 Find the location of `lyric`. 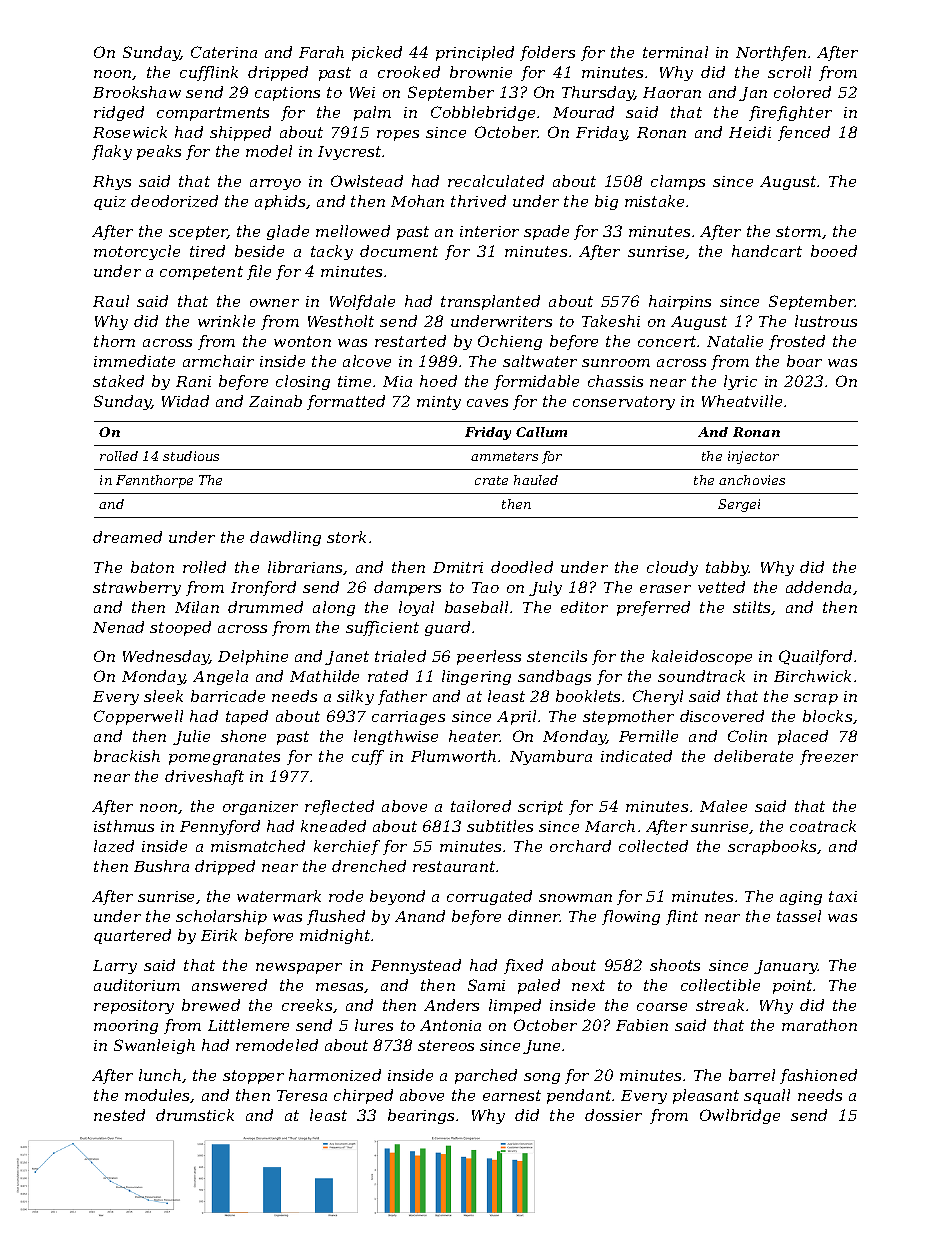

lyric is located at coordinates (740, 382).
